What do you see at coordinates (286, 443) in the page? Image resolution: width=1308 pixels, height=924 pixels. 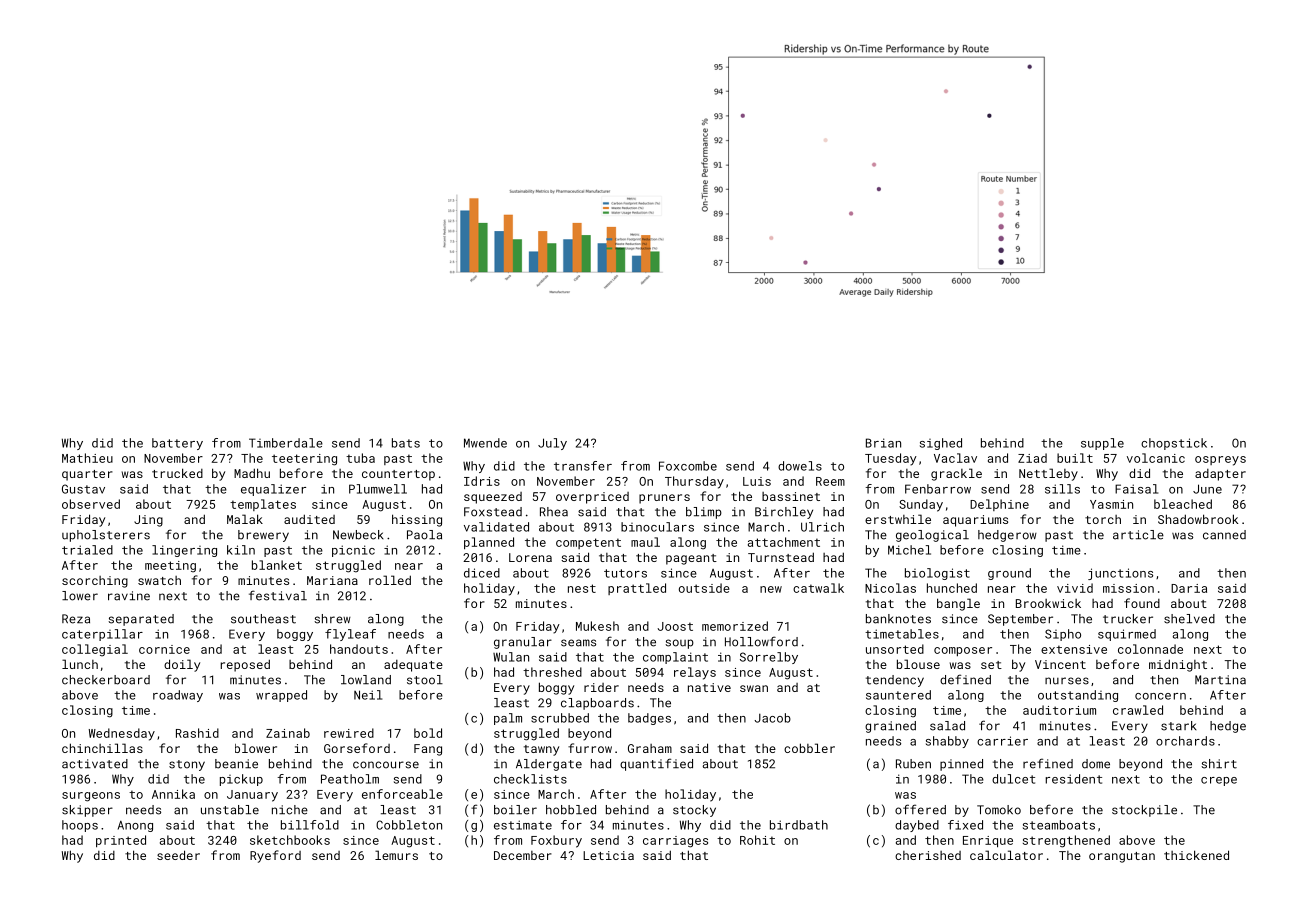 I see `Timberdale` at bounding box center [286, 443].
